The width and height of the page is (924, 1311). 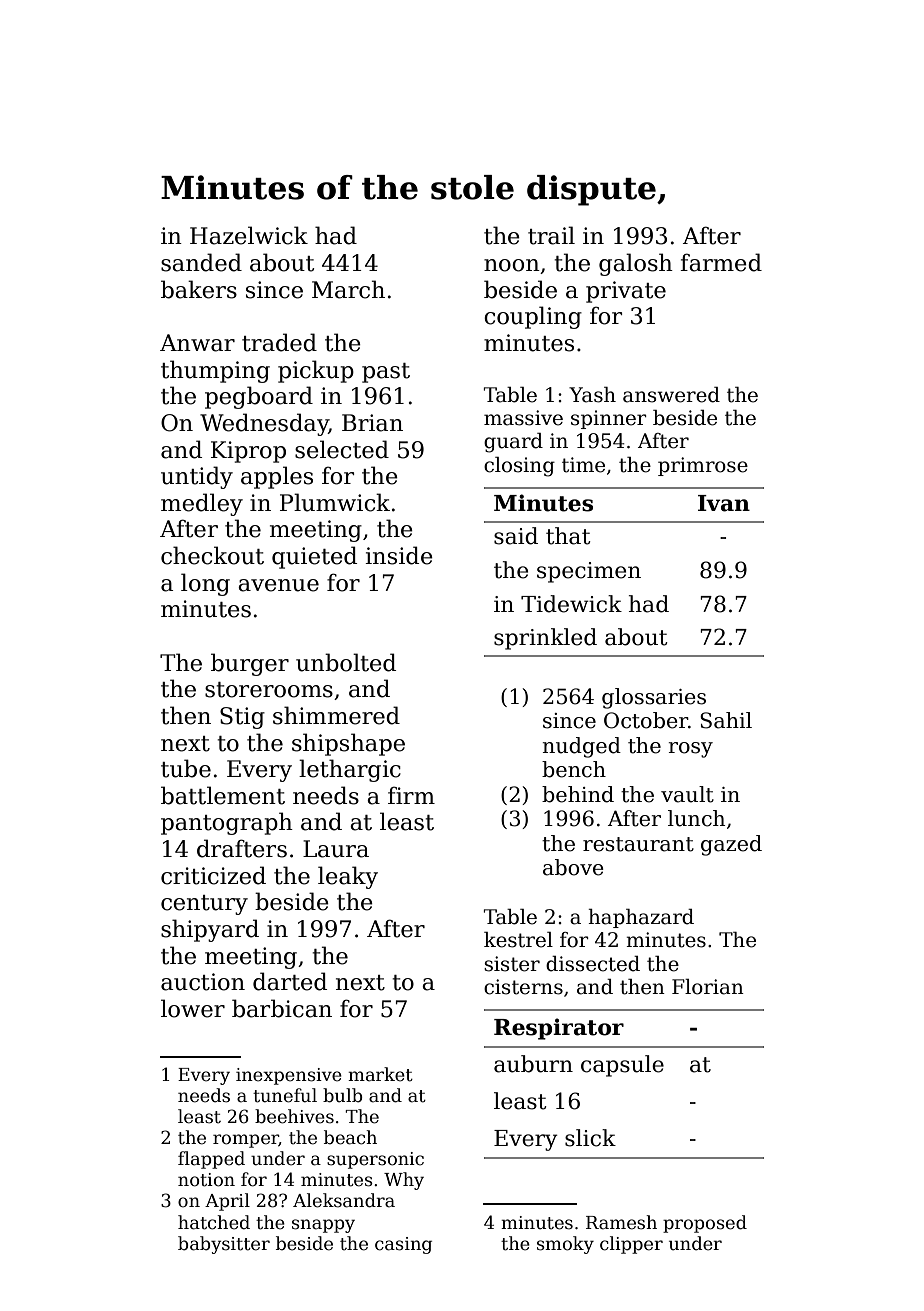 What do you see at coordinates (687, 794) in the page?
I see `vault` at bounding box center [687, 794].
